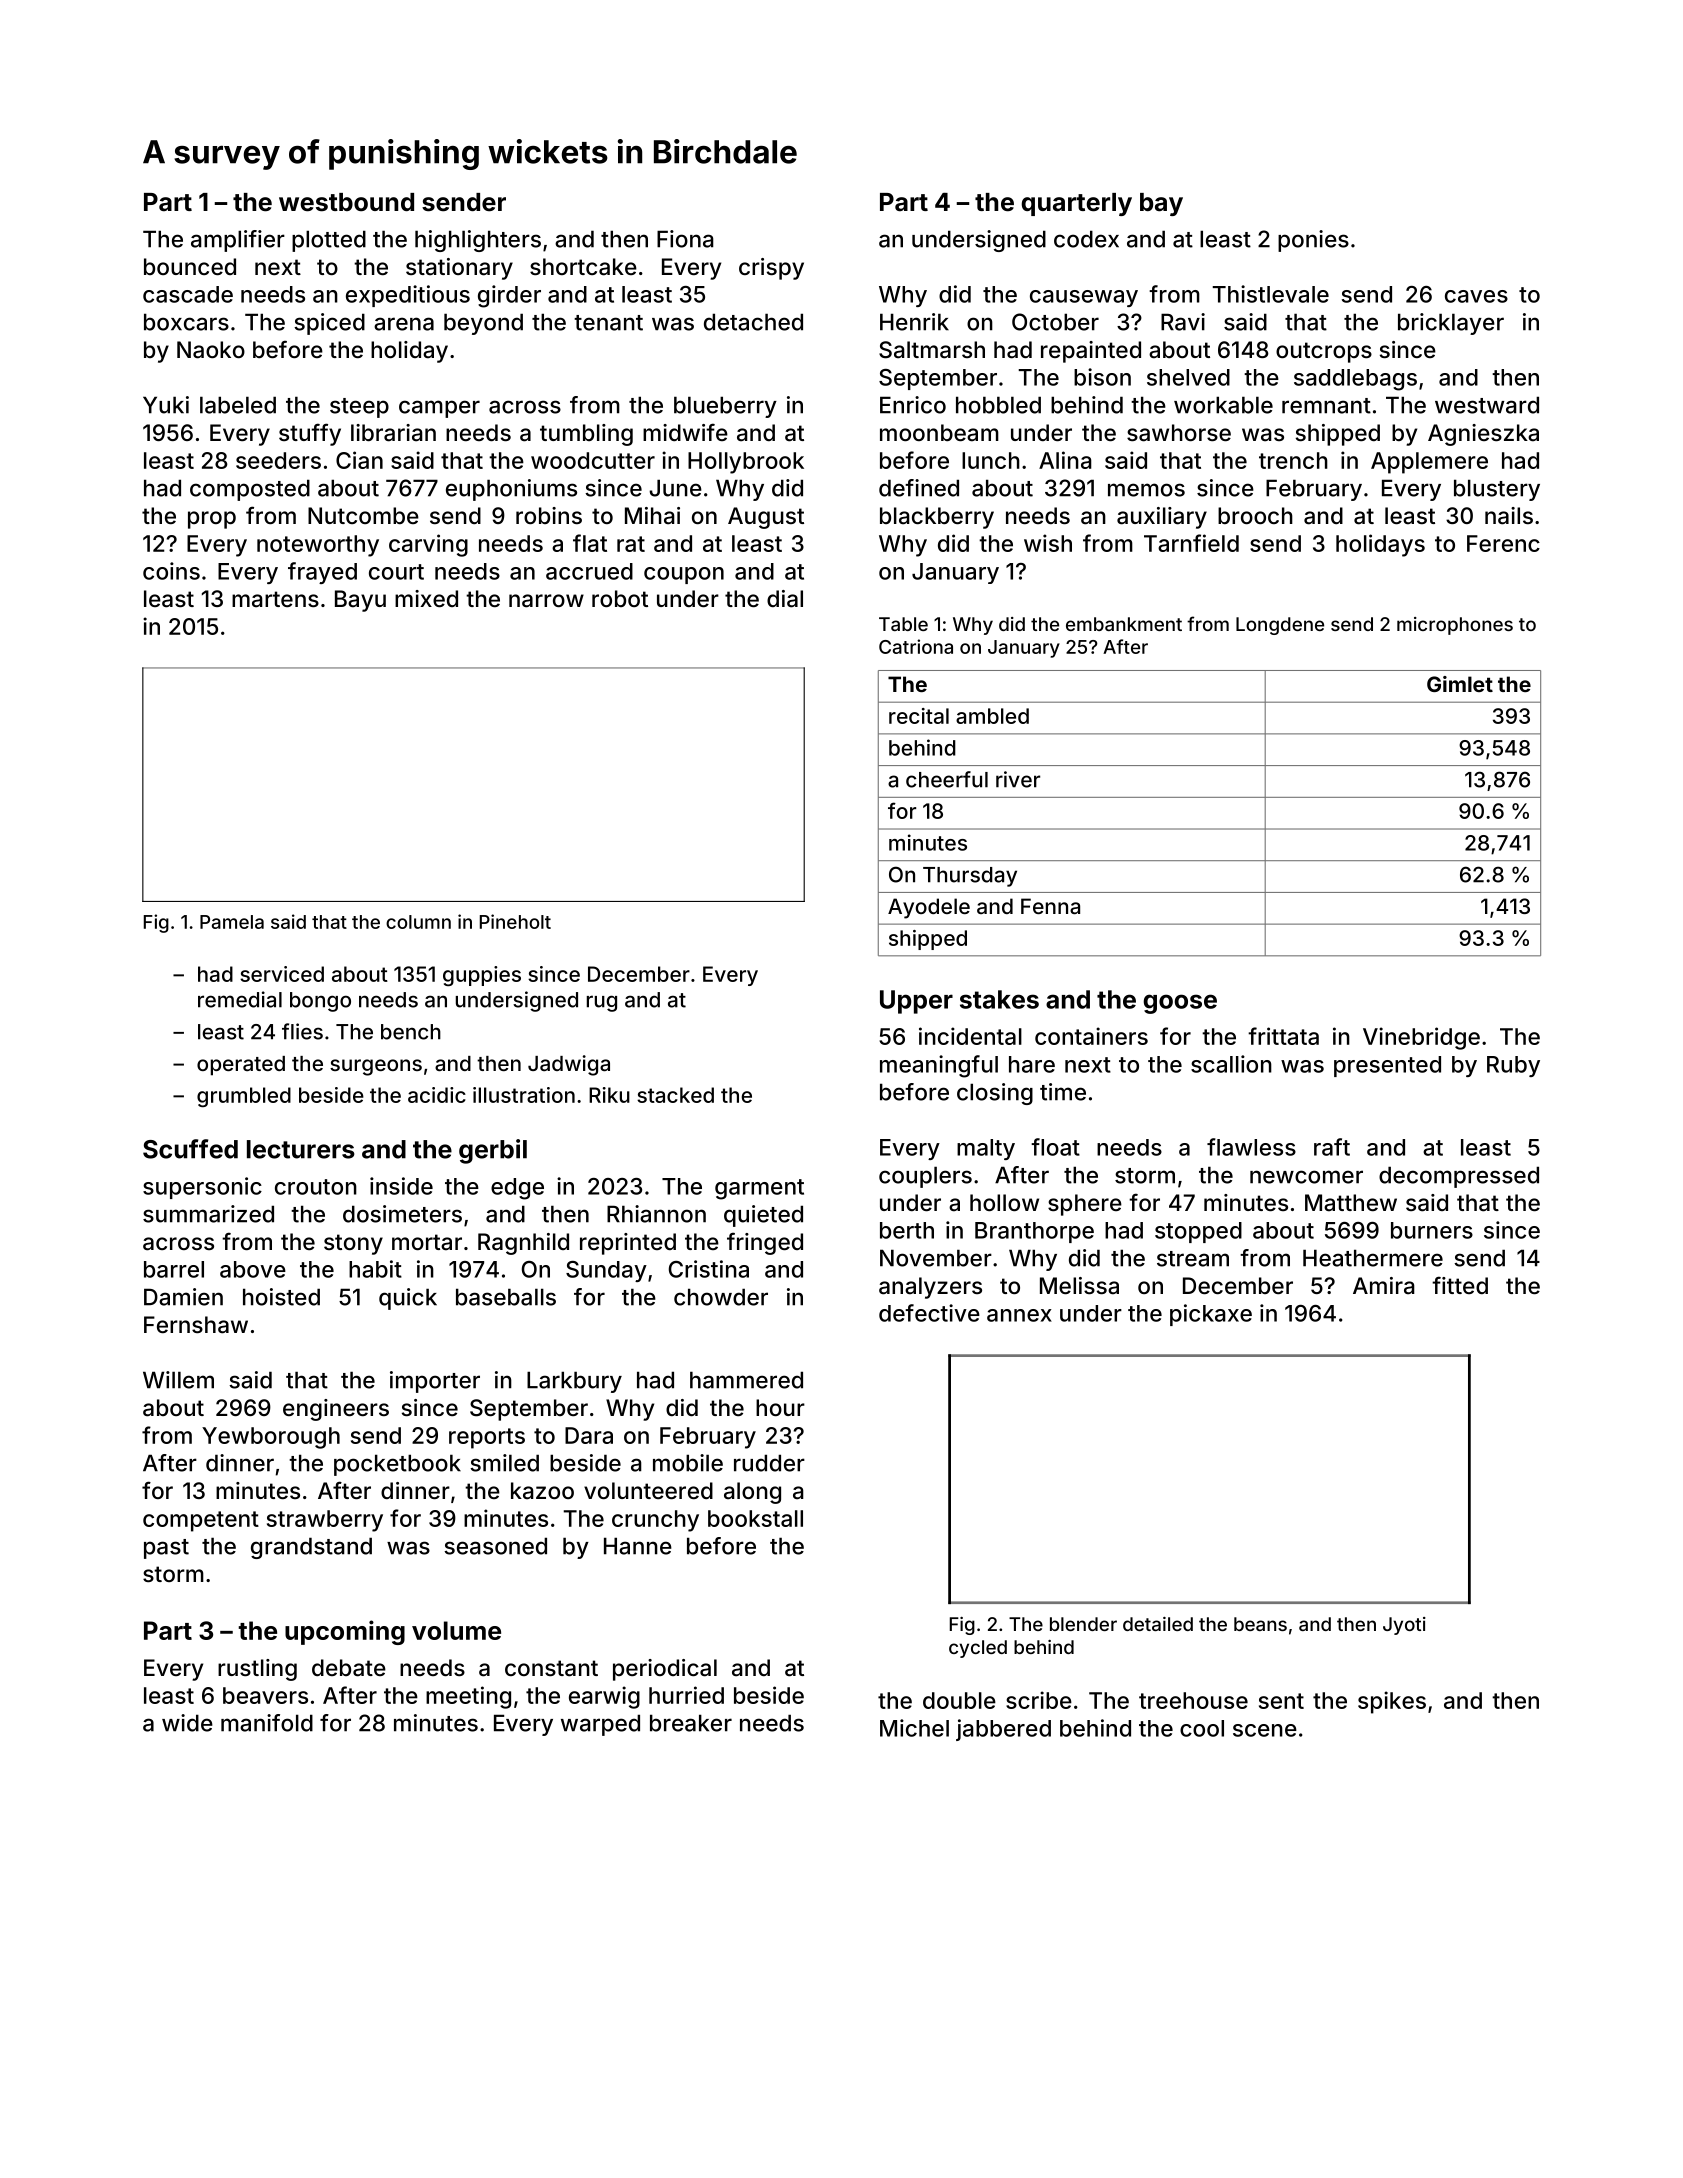 The width and height of the page is (1683, 2178). Describe the element at coordinates (771, 269) in the page. I see `crispy` at that location.
